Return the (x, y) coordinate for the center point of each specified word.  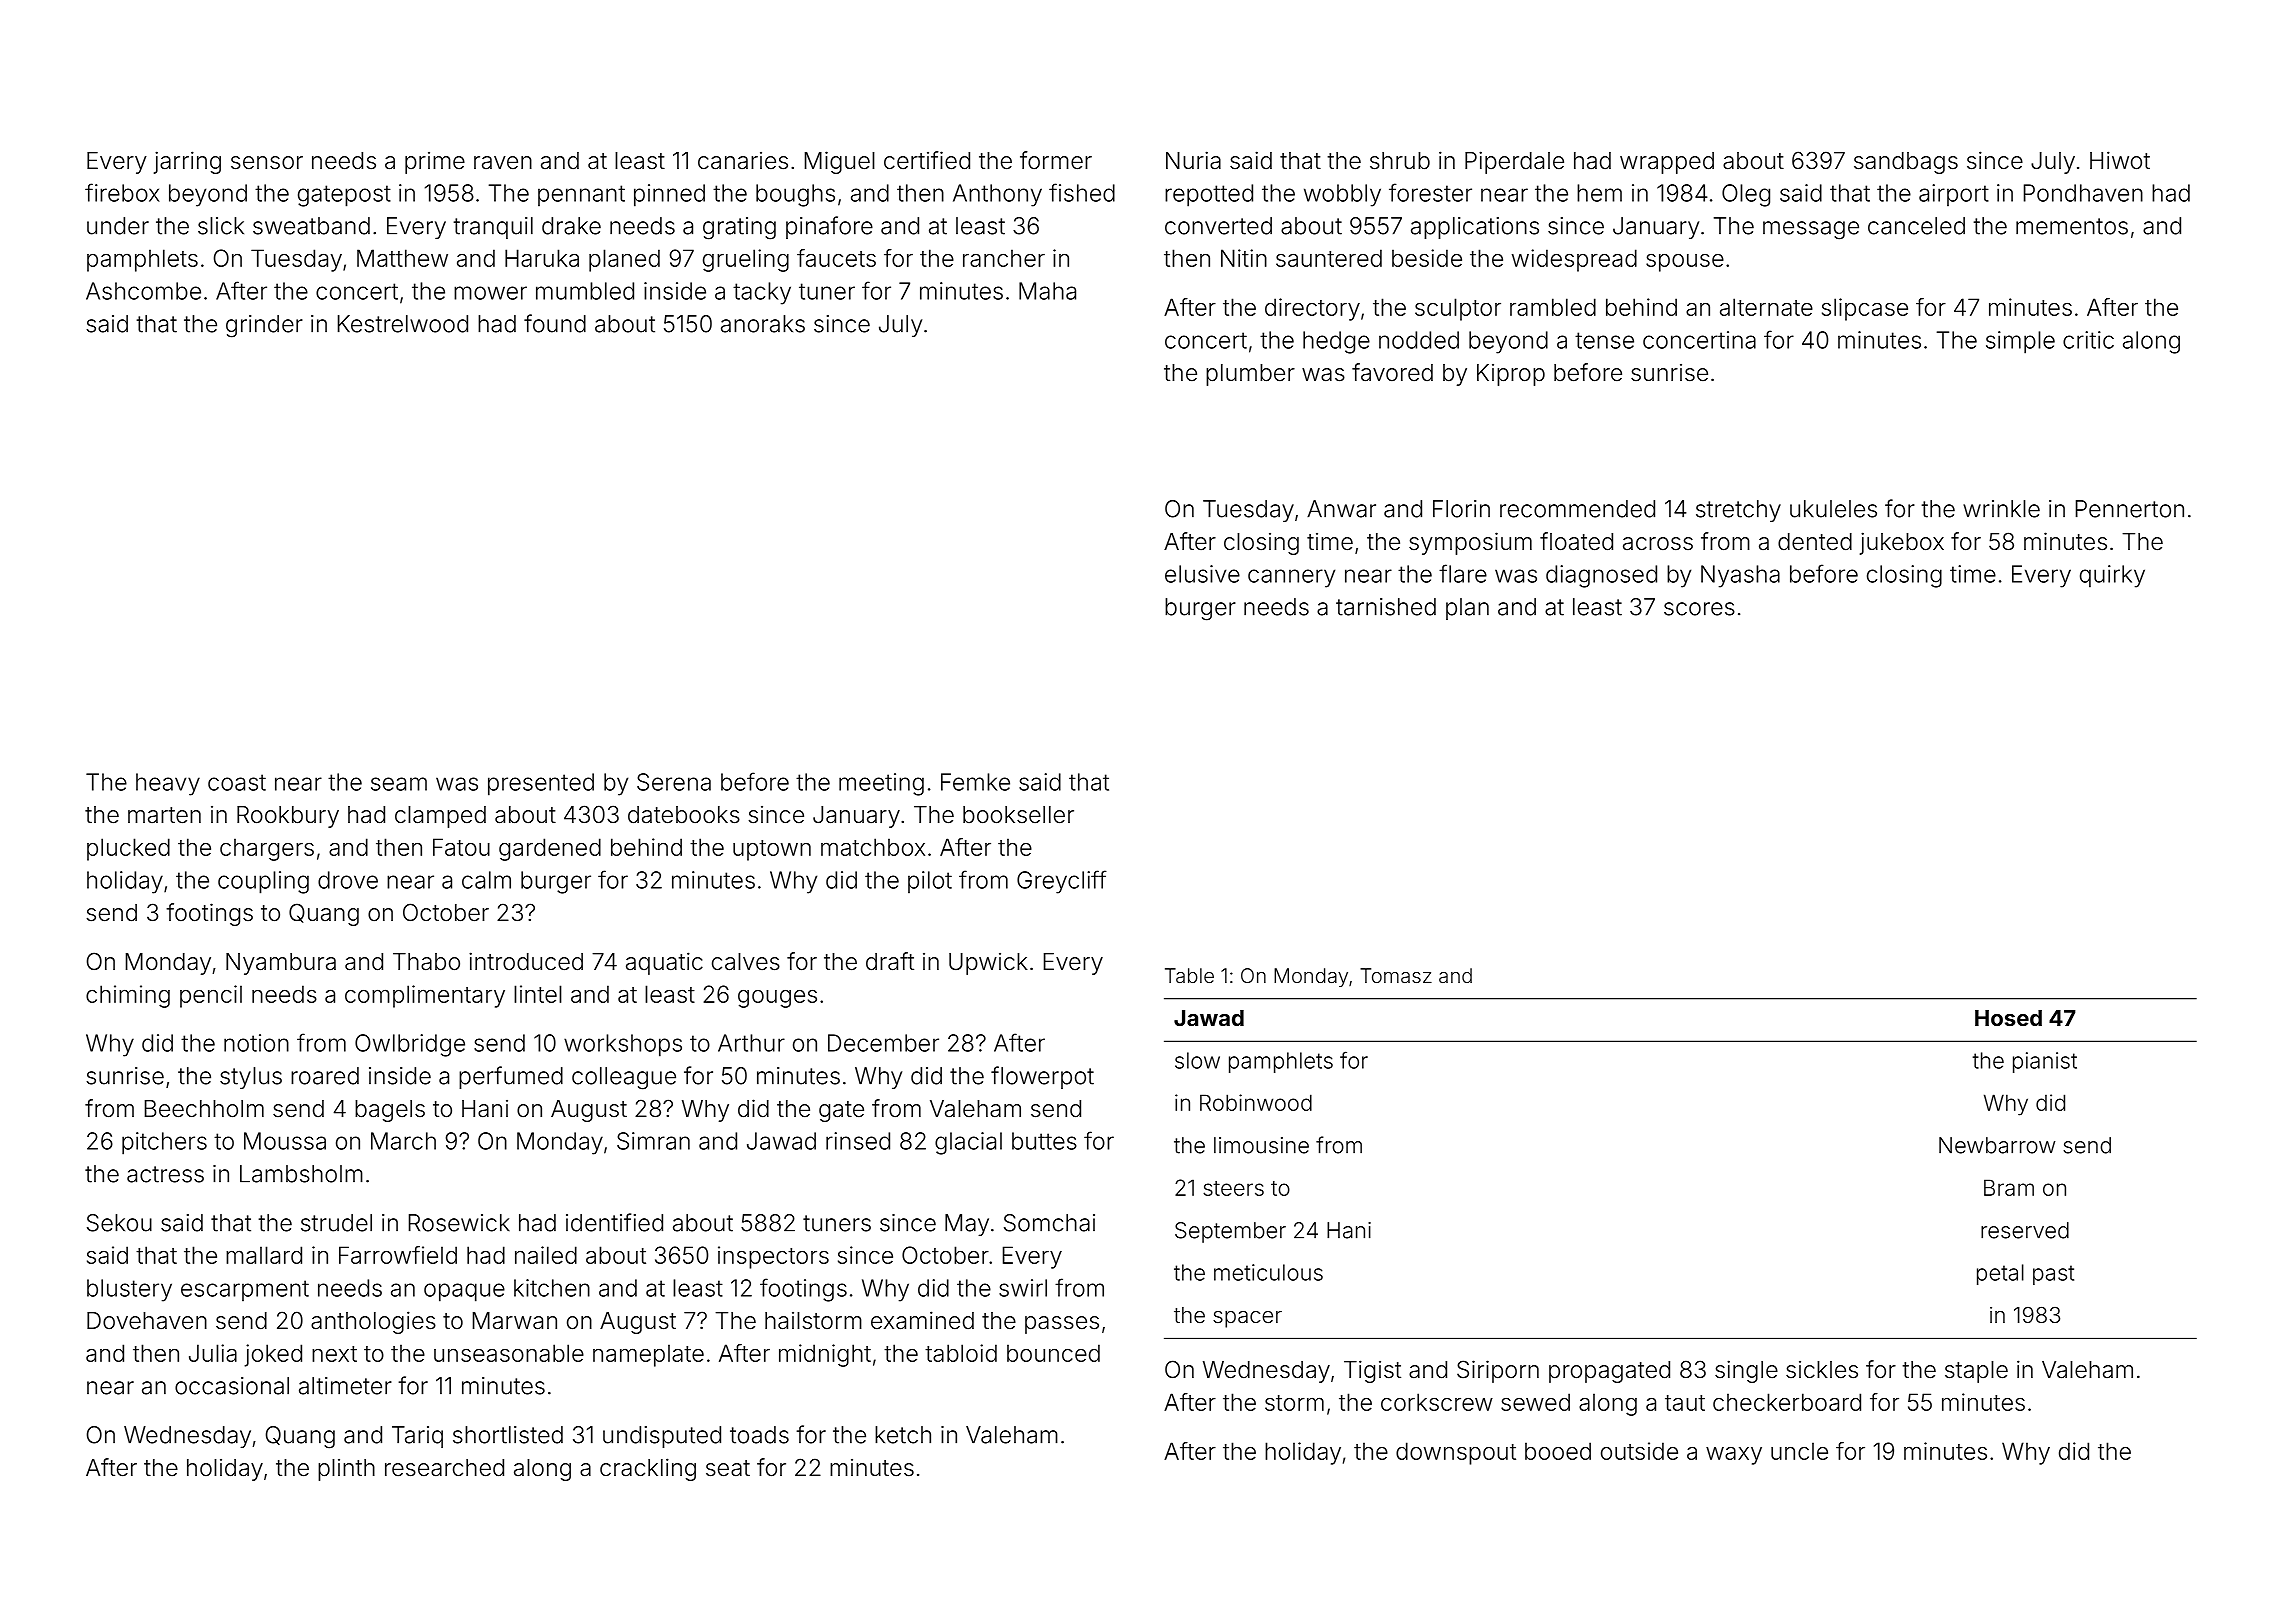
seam (399, 784)
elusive (1202, 574)
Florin (1461, 509)
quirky (2112, 576)
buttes (1044, 1141)
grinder (264, 326)
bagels (390, 1111)
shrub (1400, 161)
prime (435, 163)
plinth (346, 1470)
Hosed (2008, 1018)
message (1811, 230)
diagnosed (1601, 576)
